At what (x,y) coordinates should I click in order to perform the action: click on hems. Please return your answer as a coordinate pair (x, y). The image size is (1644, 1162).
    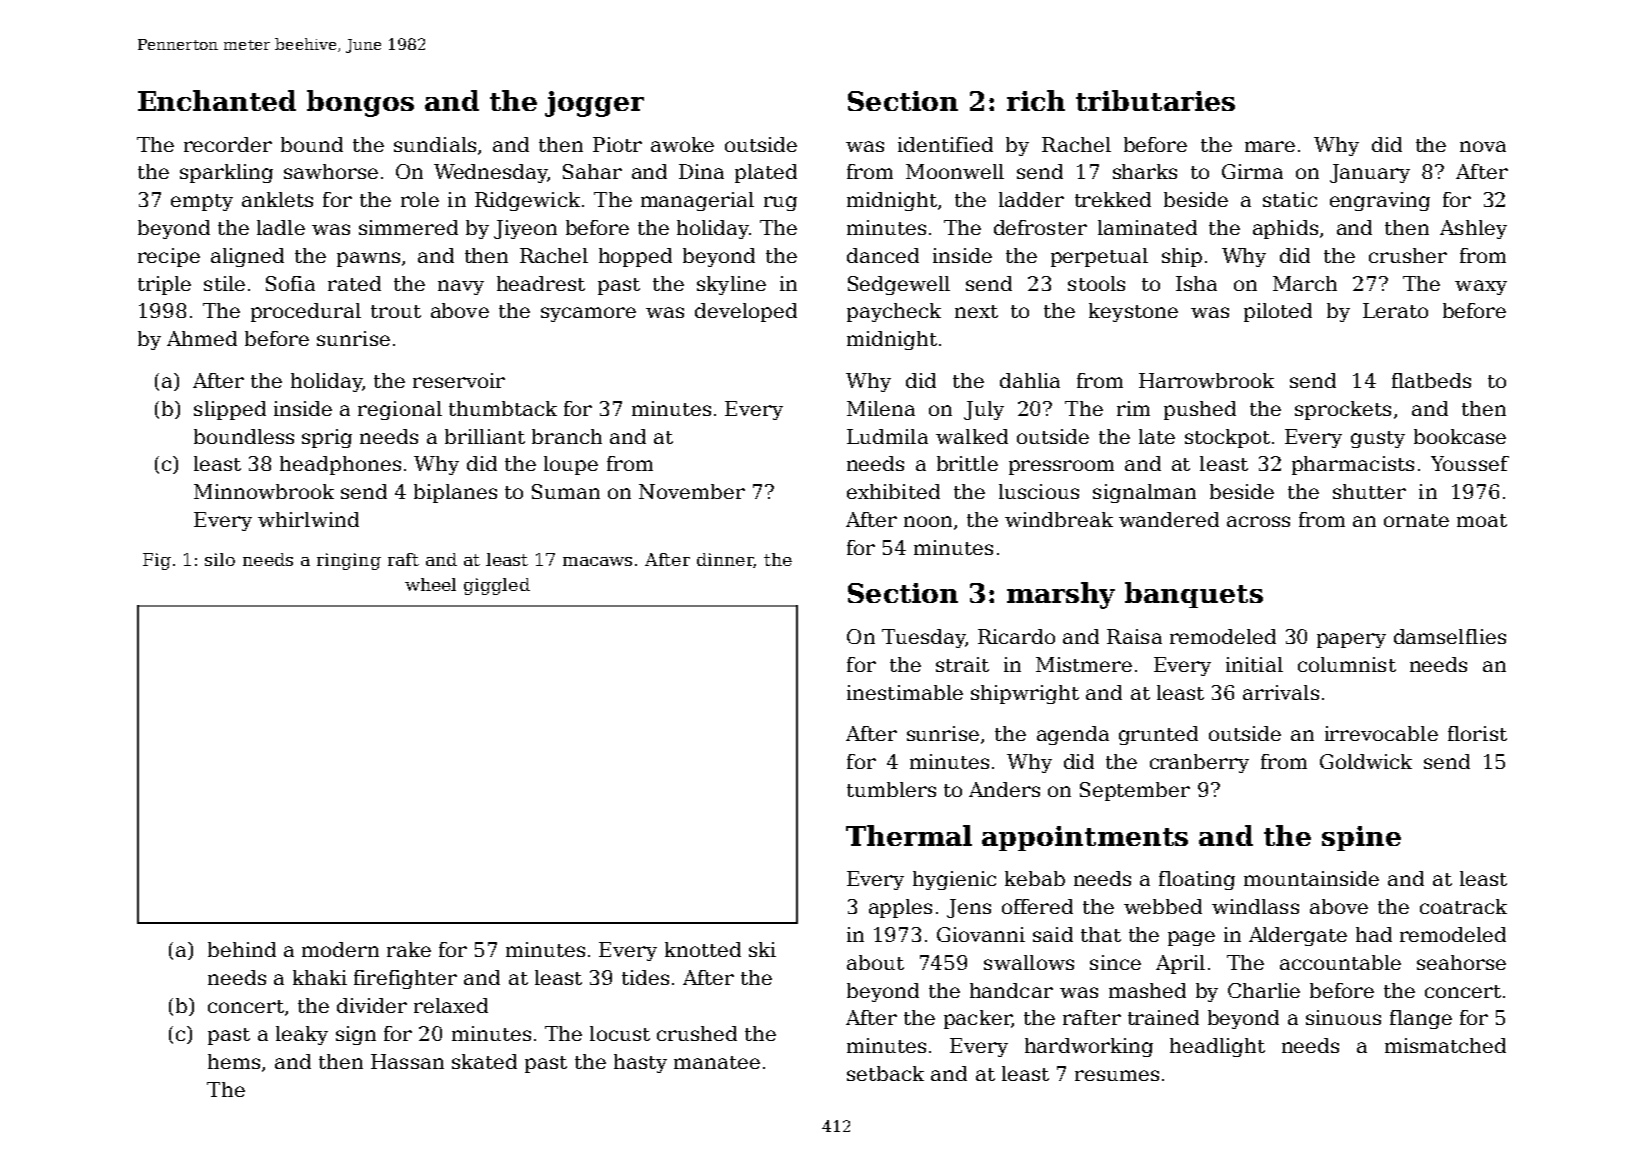
    Looking at the image, I should click on (234, 1061).
